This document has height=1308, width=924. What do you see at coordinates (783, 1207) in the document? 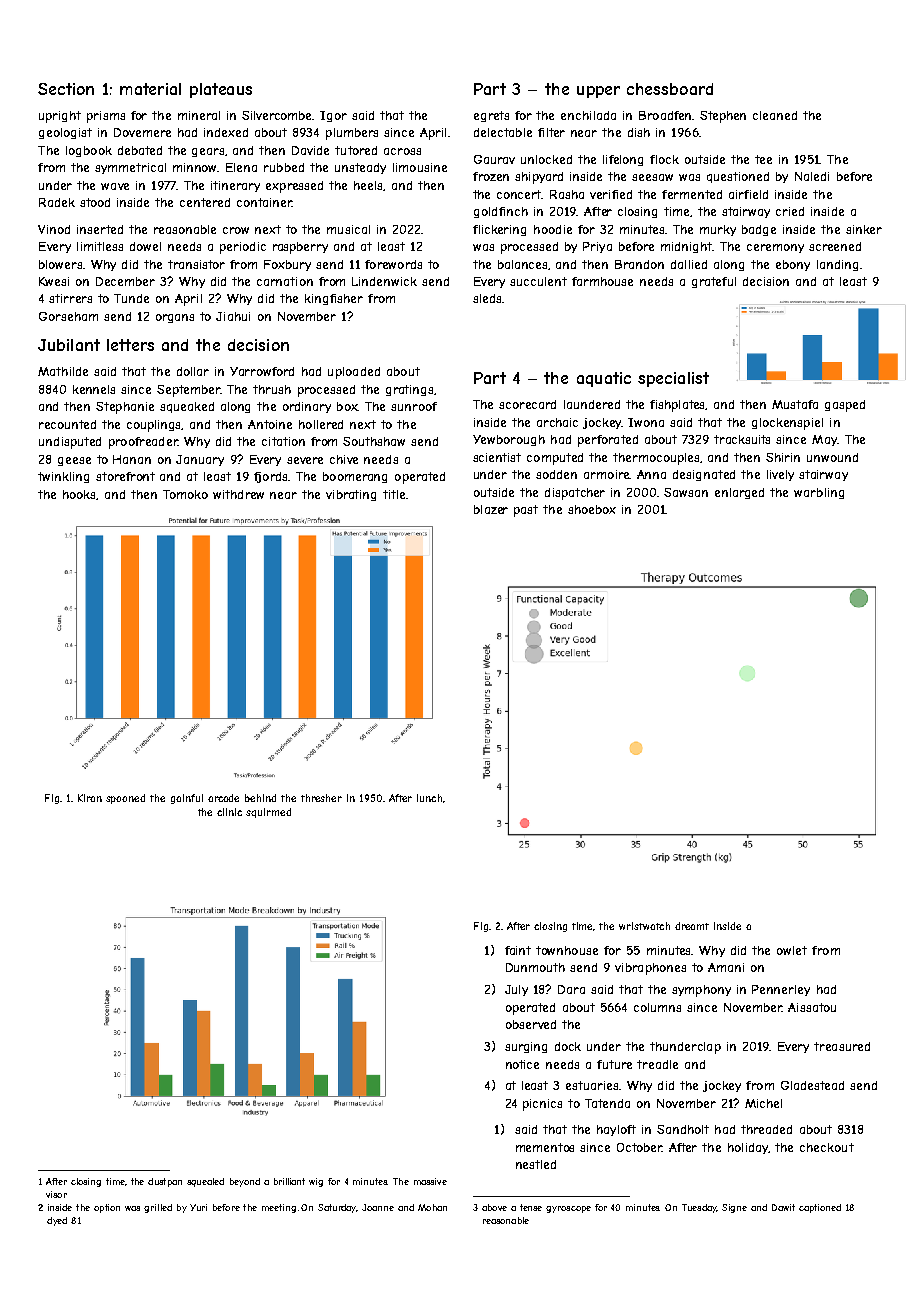
I see `Dawit` at bounding box center [783, 1207].
